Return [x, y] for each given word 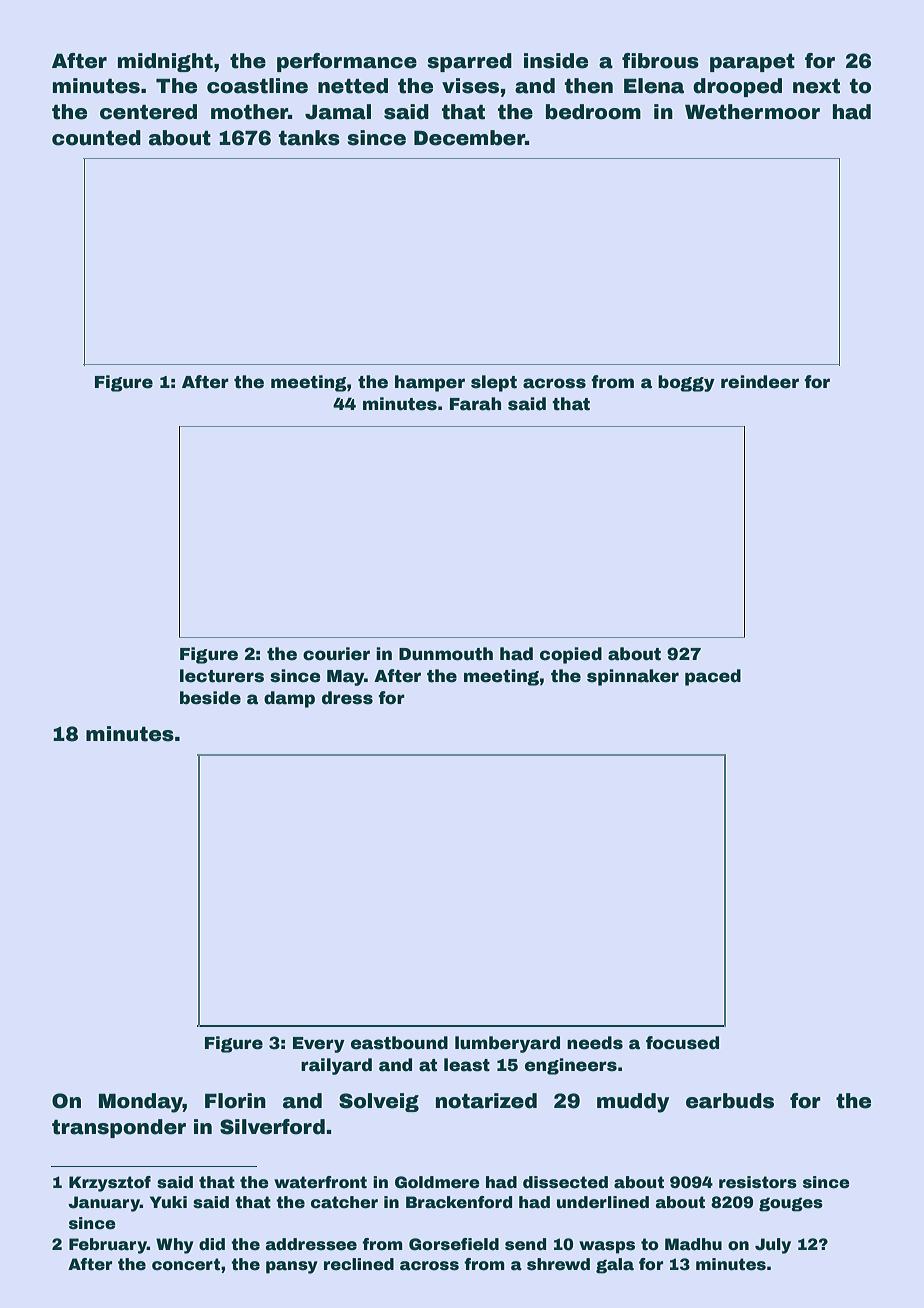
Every [319, 1045]
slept [494, 383]
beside [210, 698]
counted [96, 138]
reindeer [760, 382]
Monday [141, 1103]
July [773, 1246]
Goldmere [437, 1182]
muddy [633, 1103]
